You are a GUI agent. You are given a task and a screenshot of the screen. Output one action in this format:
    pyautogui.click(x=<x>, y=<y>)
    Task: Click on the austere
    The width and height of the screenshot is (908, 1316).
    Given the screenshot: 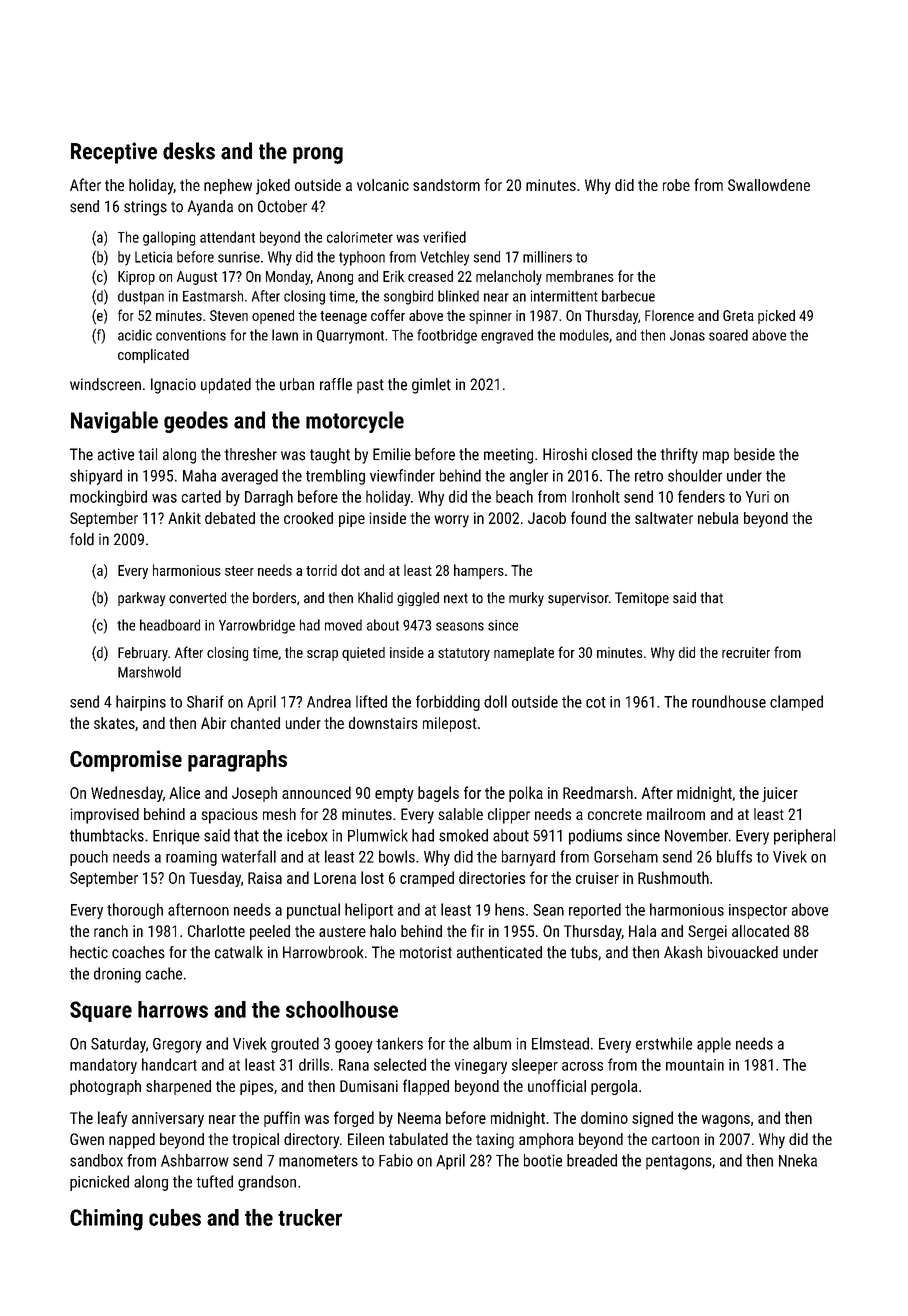 What is the action you would take?
    pyautogui.click(x=342, y=931)
